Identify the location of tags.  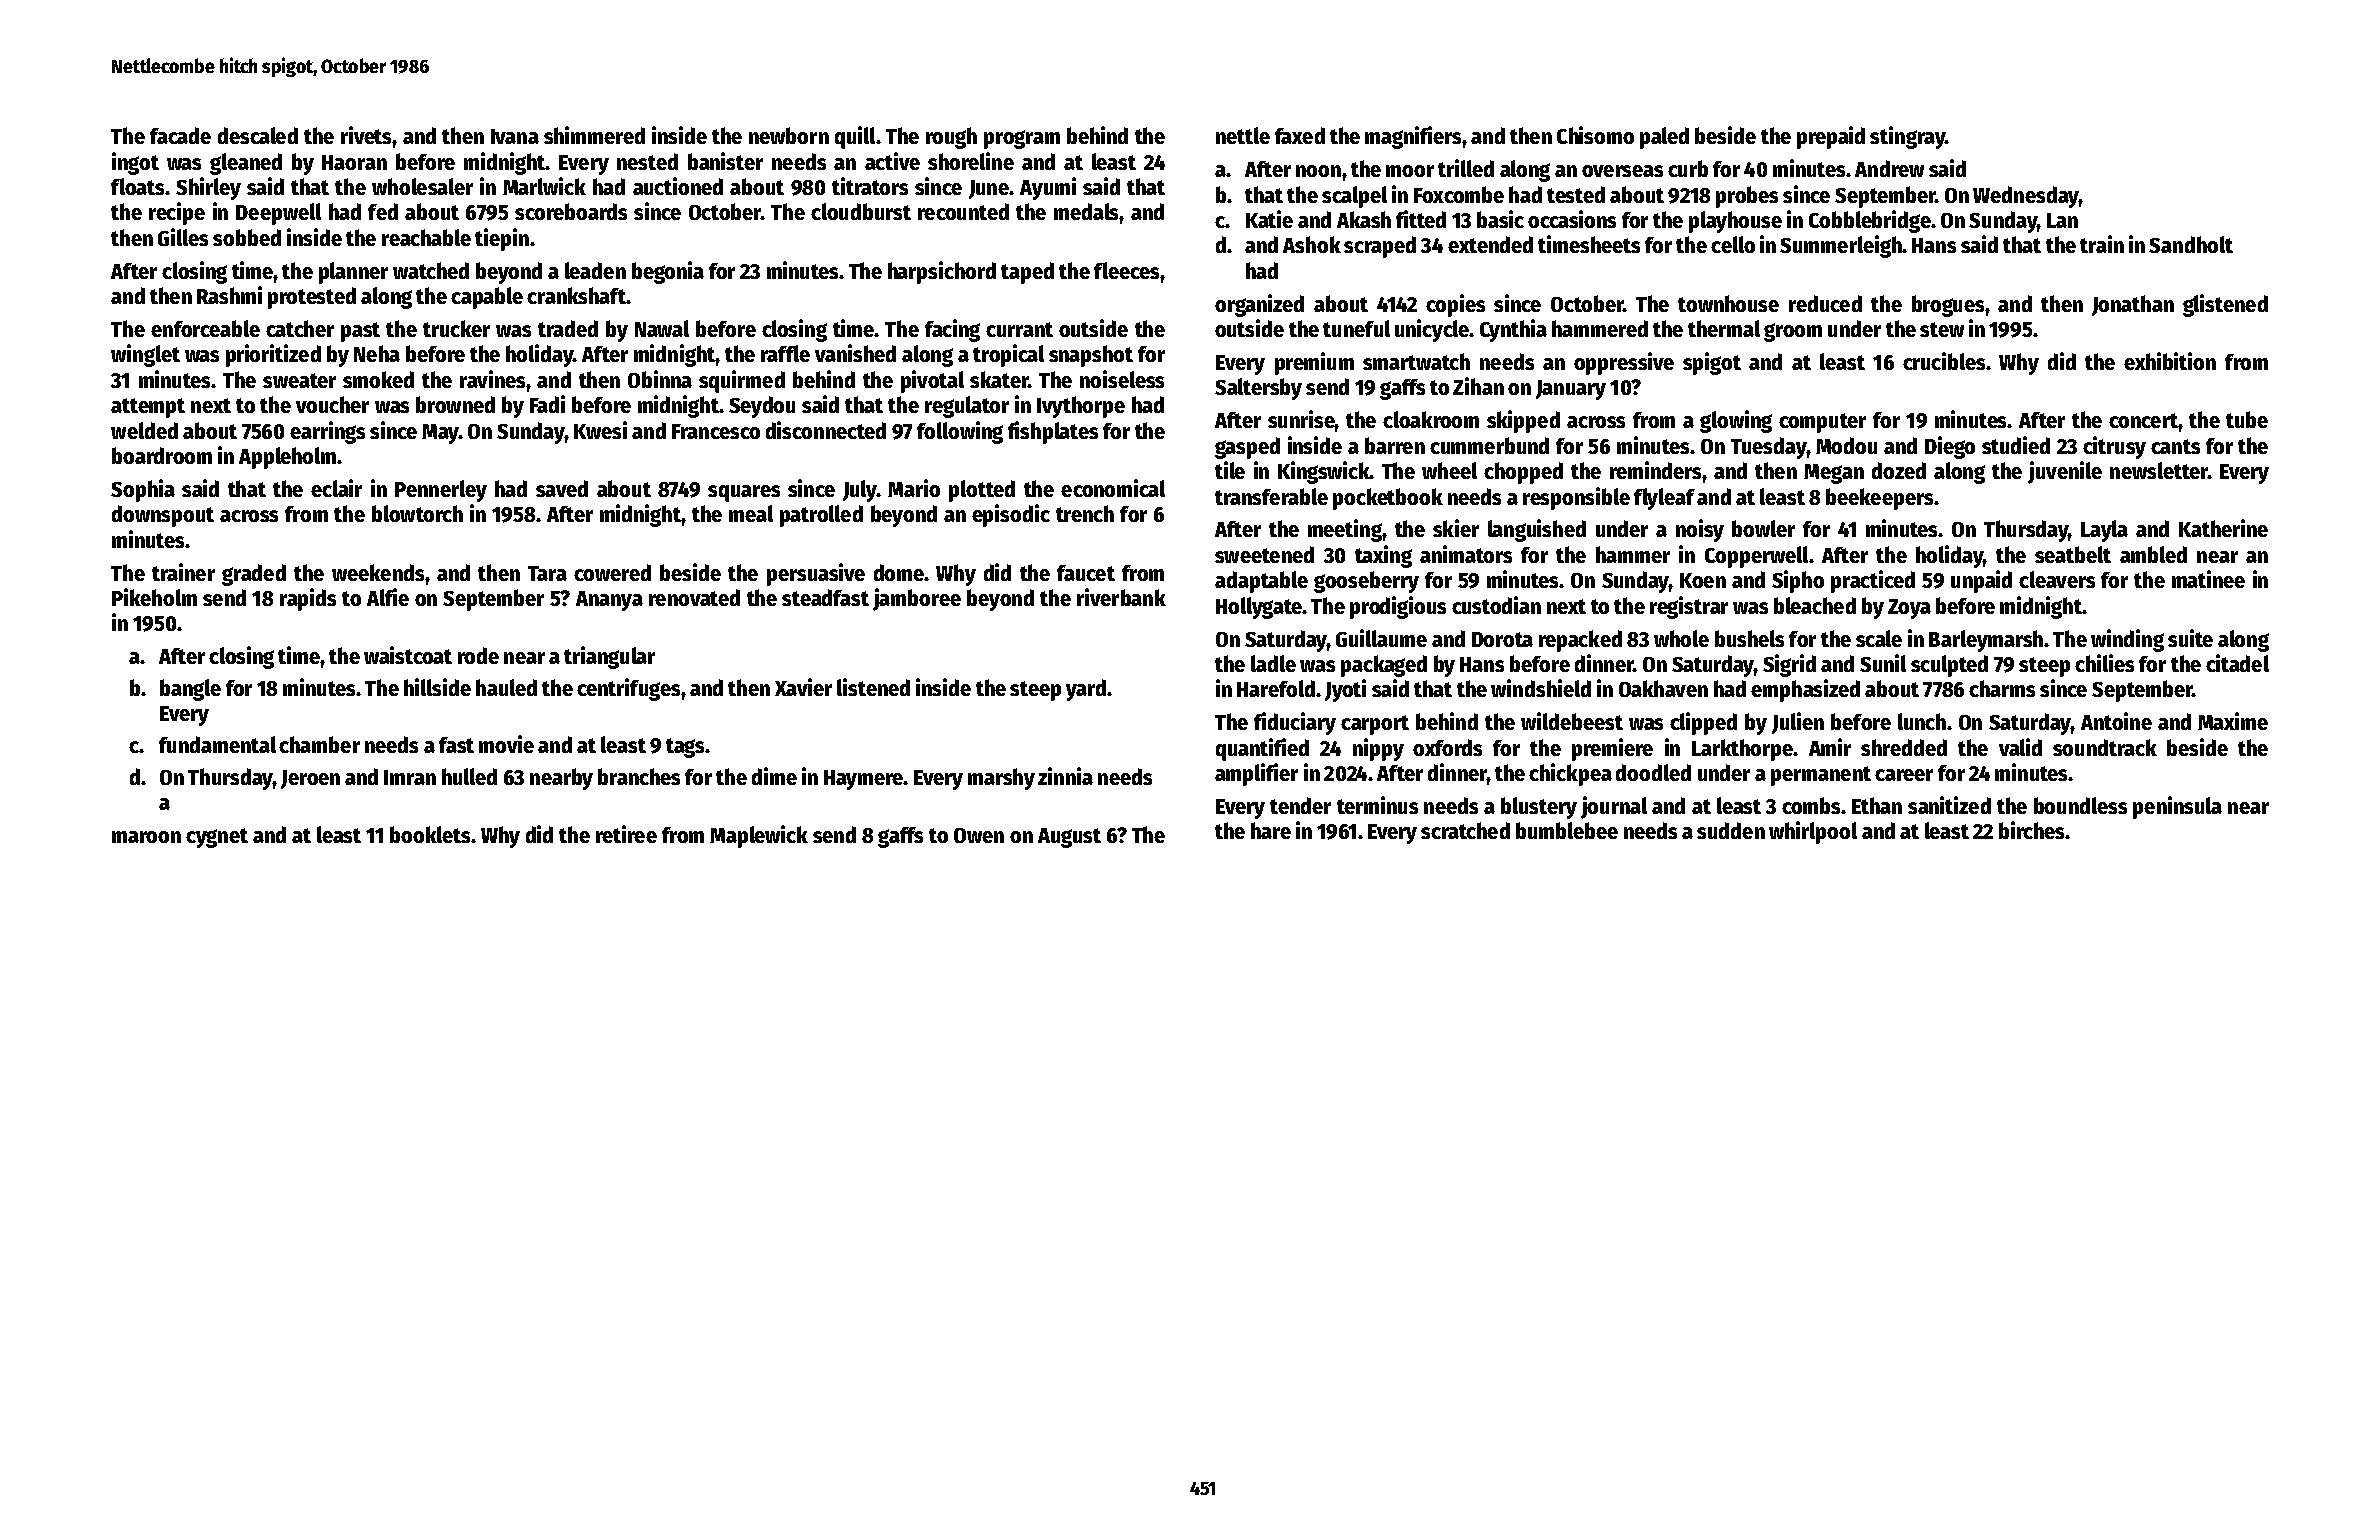
(685, 748).
